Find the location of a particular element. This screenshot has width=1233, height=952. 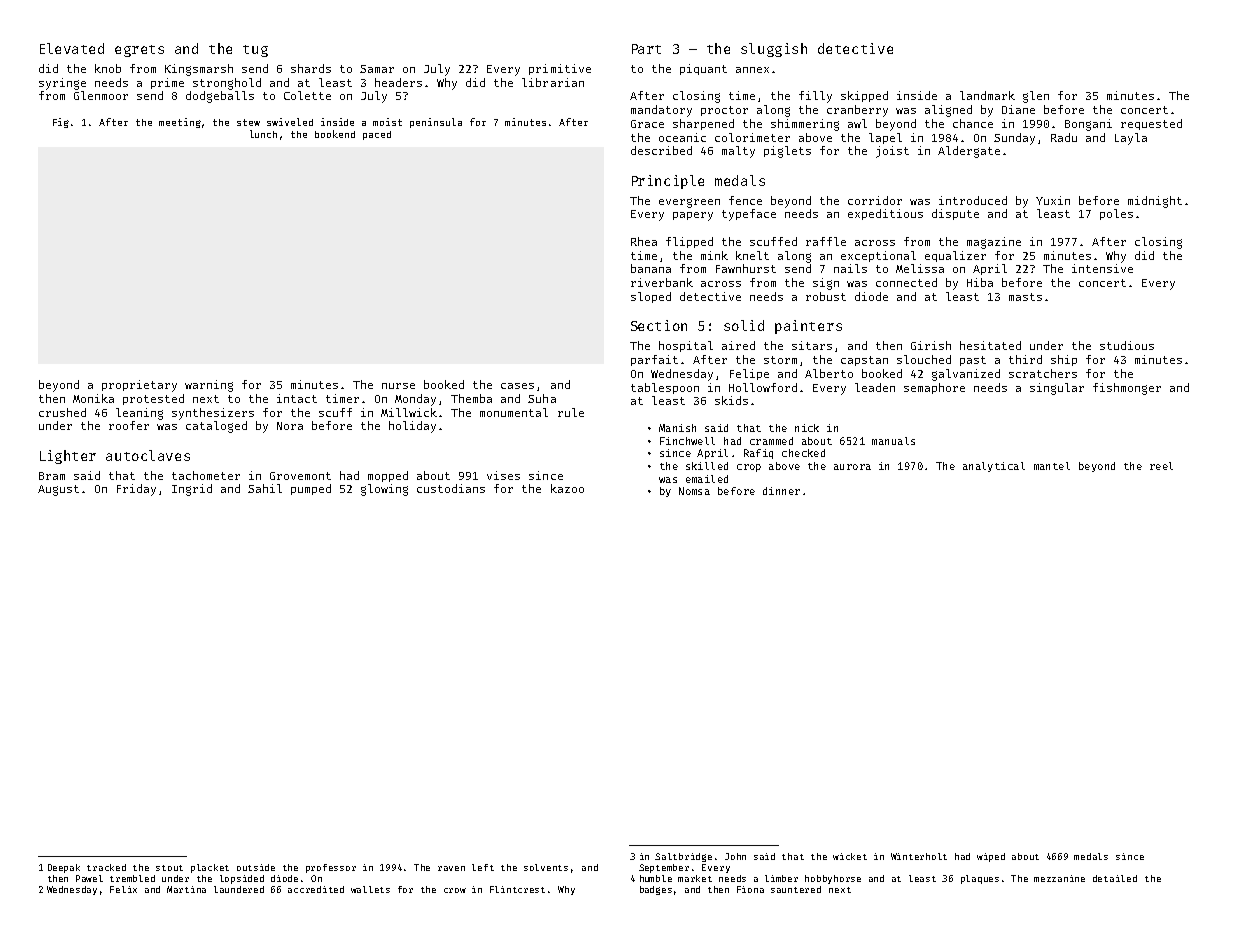

lunch is located at coordinates (263, 134).
